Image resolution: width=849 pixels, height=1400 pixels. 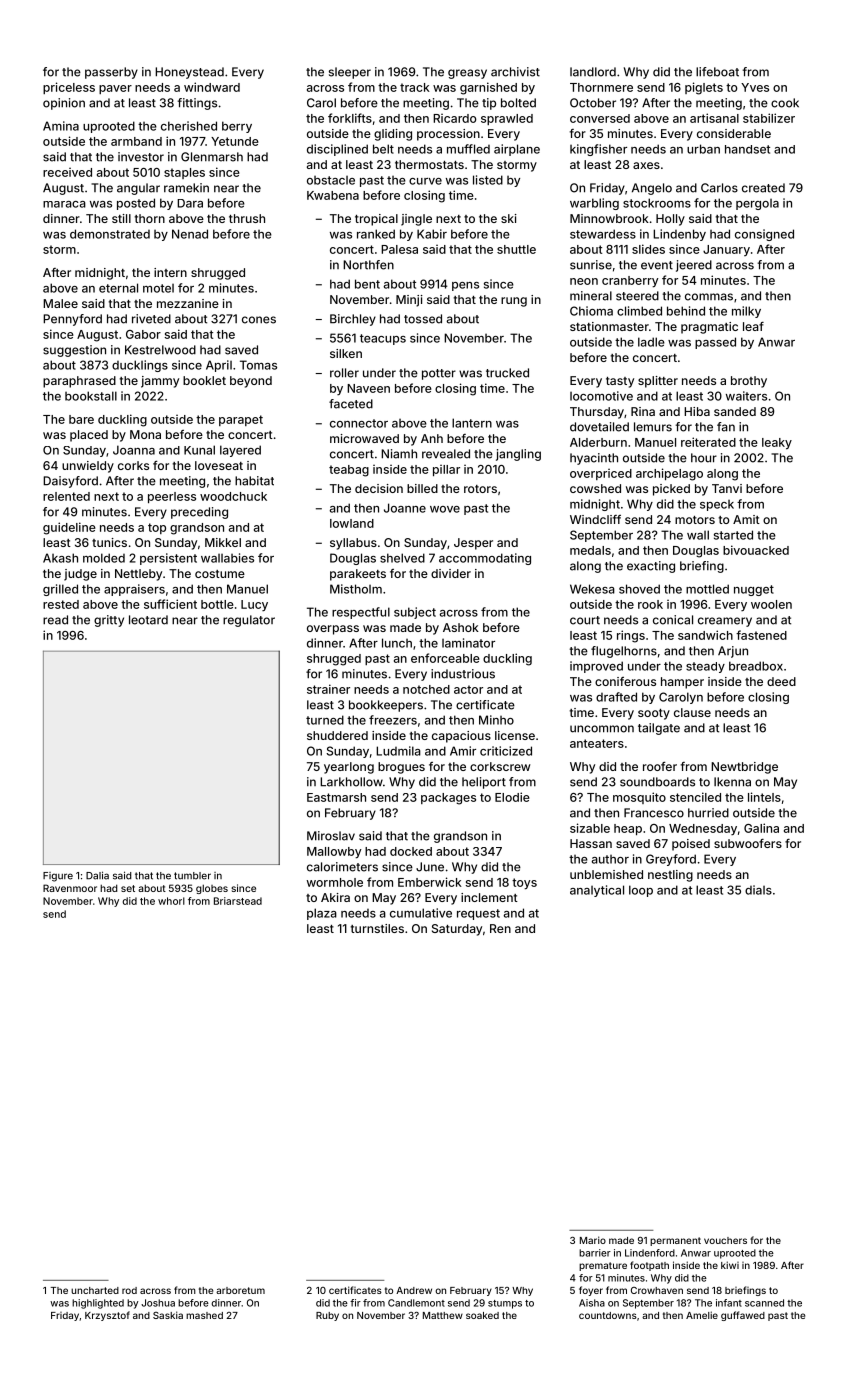 I want to click on Honeystead, so click(x=189, y=73).
